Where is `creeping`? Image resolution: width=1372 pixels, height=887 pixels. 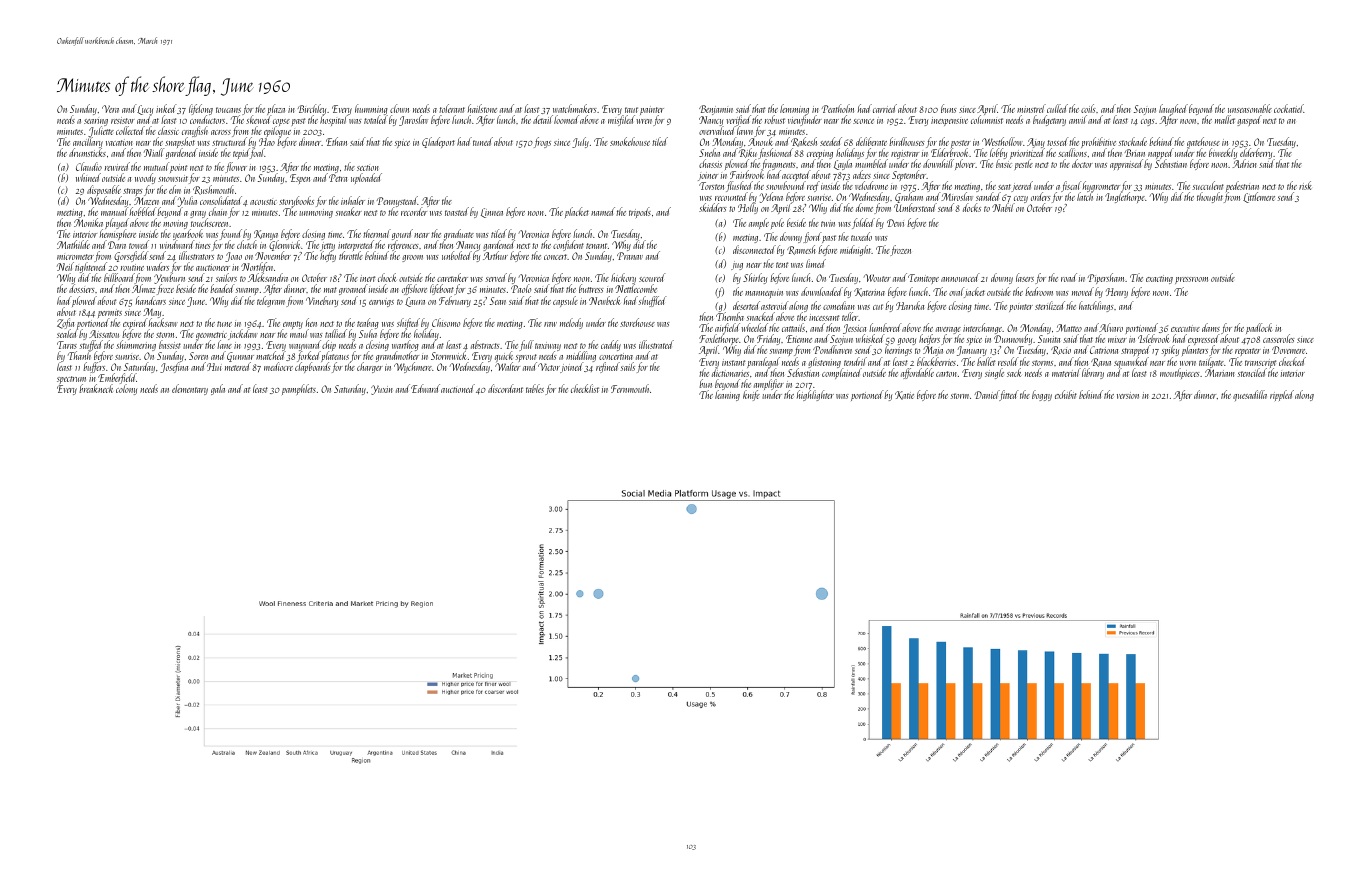 creeping is located at coordinates (820, 155).
